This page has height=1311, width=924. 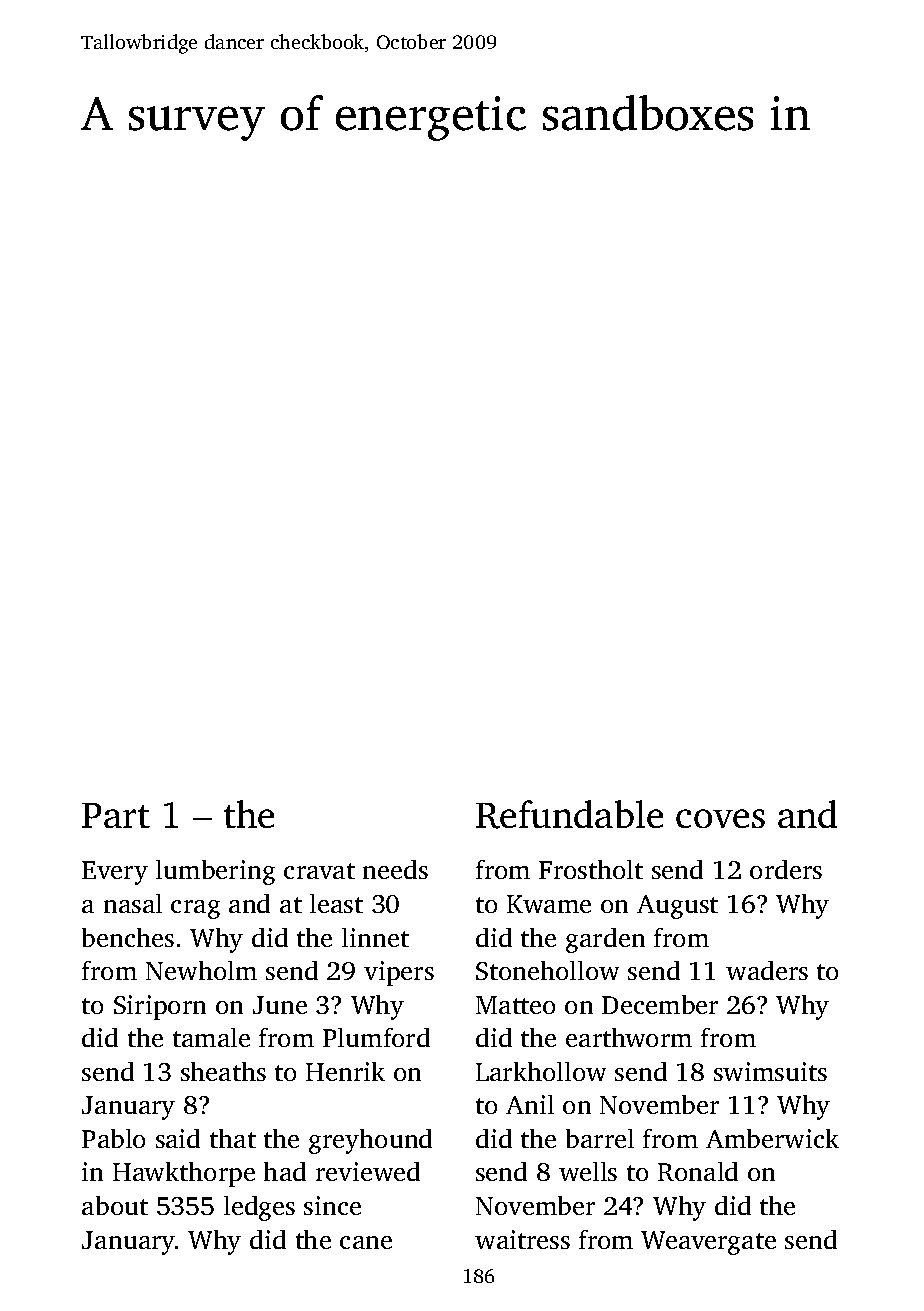 What do you see at coordinates (541, 1071) in the page?
I see `Larkhollow` at bounding box center [541, 1071].
